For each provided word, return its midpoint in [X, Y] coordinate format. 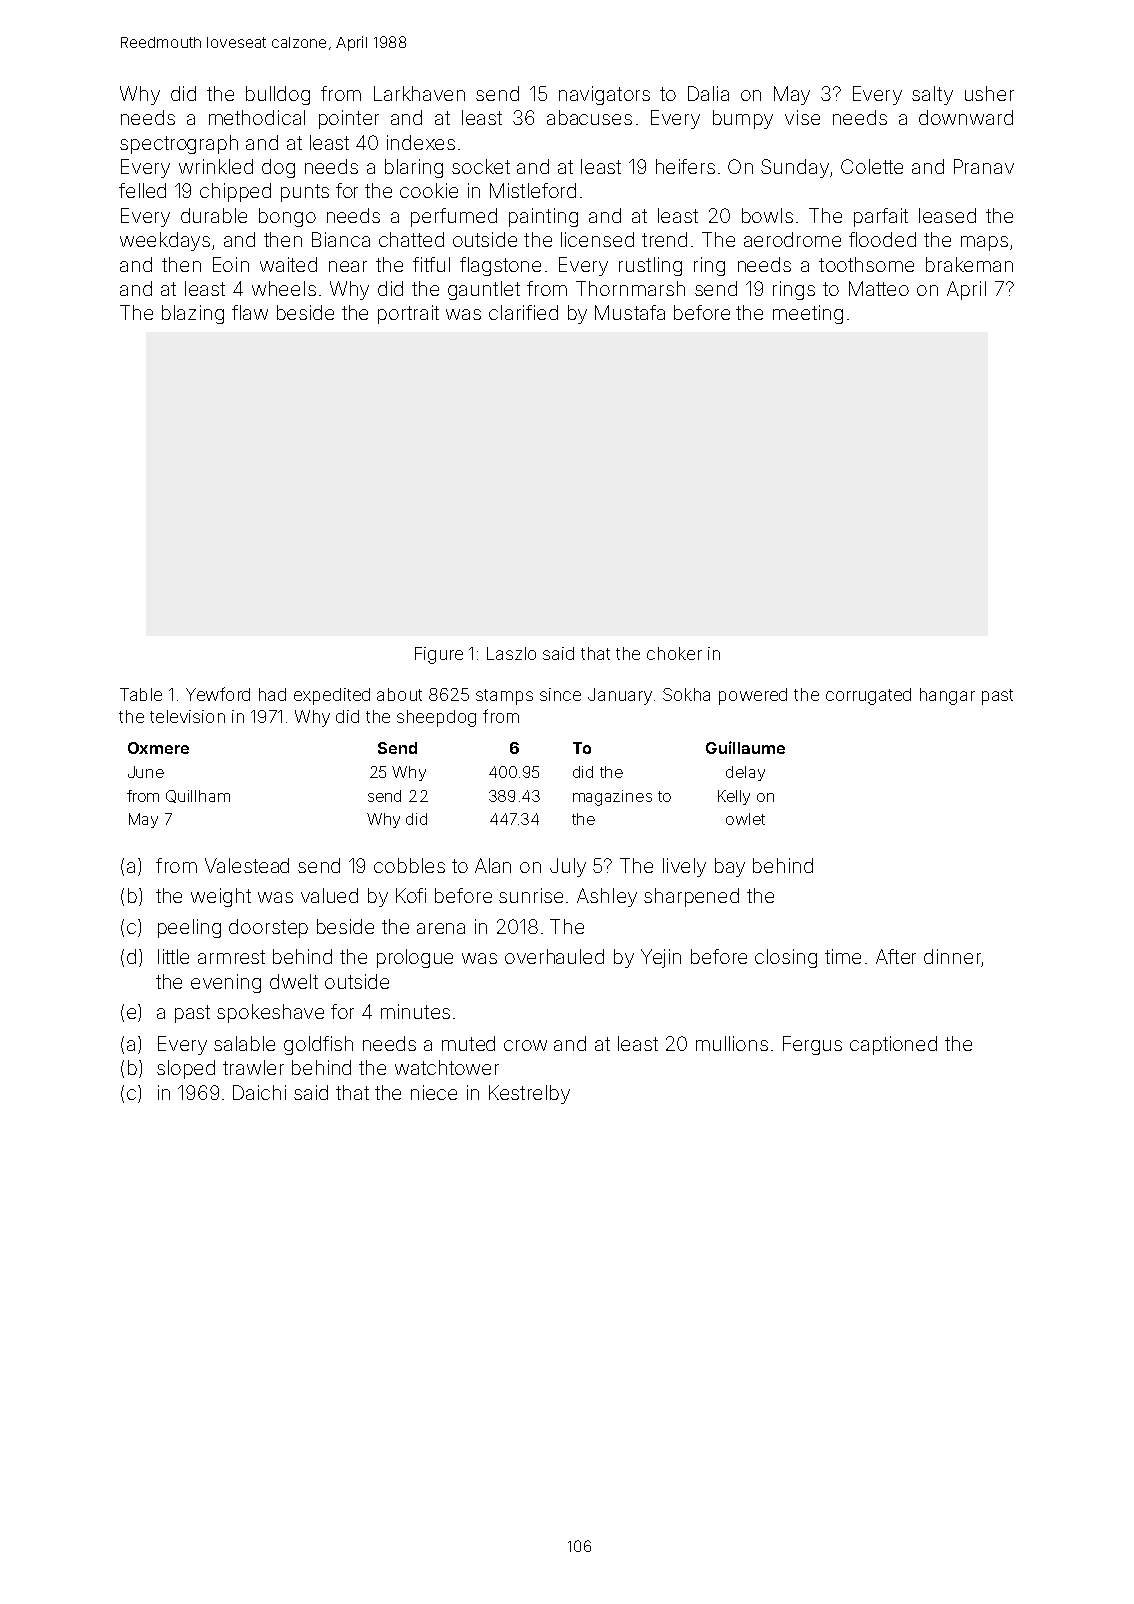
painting [543, 217]
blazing [193, 314]
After [896, 956]
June [146, 772]
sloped [186, 1069]
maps [984, 243]
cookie [429, 190]
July [568, 867]
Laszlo [511, 653]
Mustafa [630, 312]
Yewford [218, 694]
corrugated [868, 696]
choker [674, 653]
